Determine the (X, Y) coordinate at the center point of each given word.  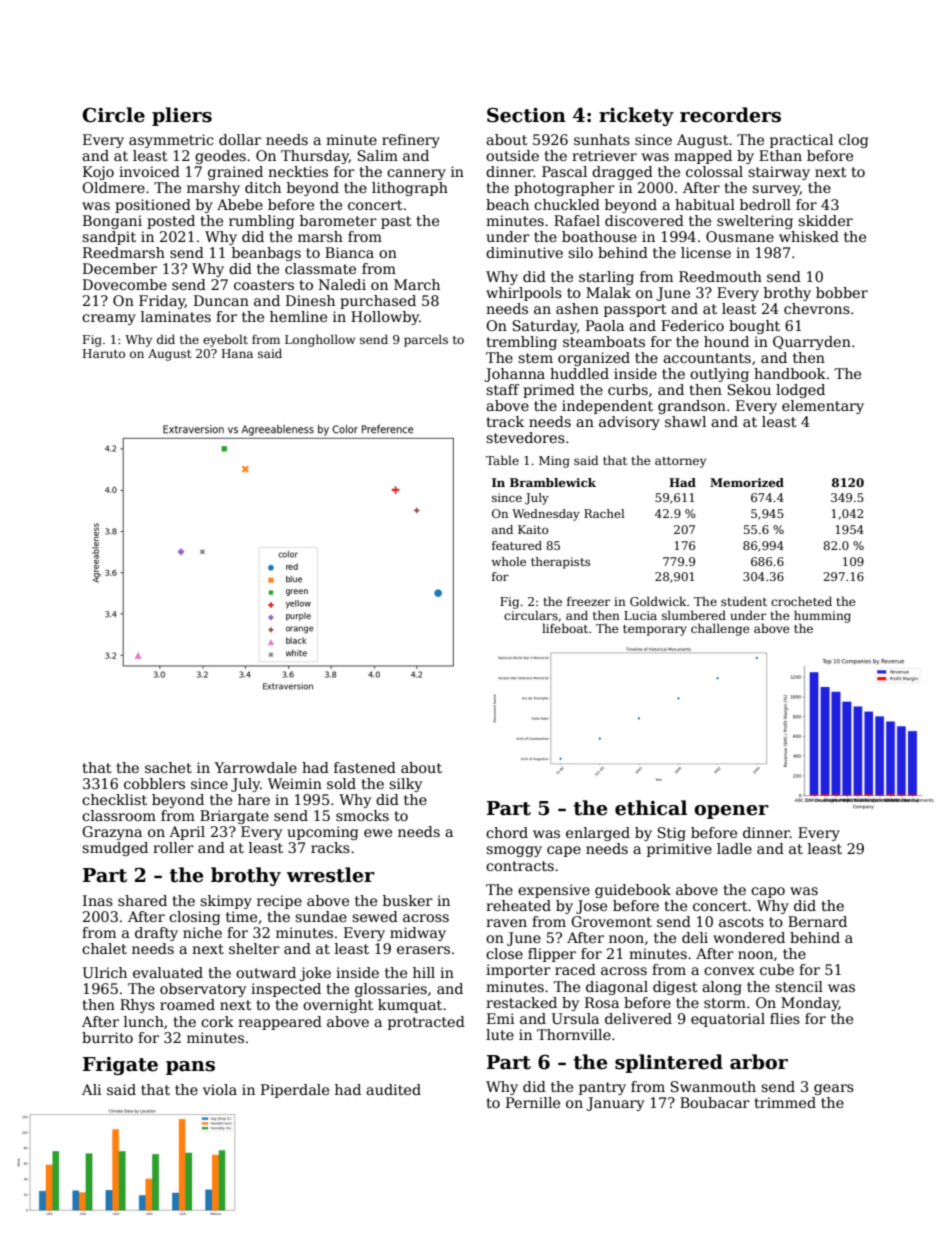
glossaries (391, 990)
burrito (107, 1037)
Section (526, 115)
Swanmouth (713, 1086)
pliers (182, 116)
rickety (636, 116)
